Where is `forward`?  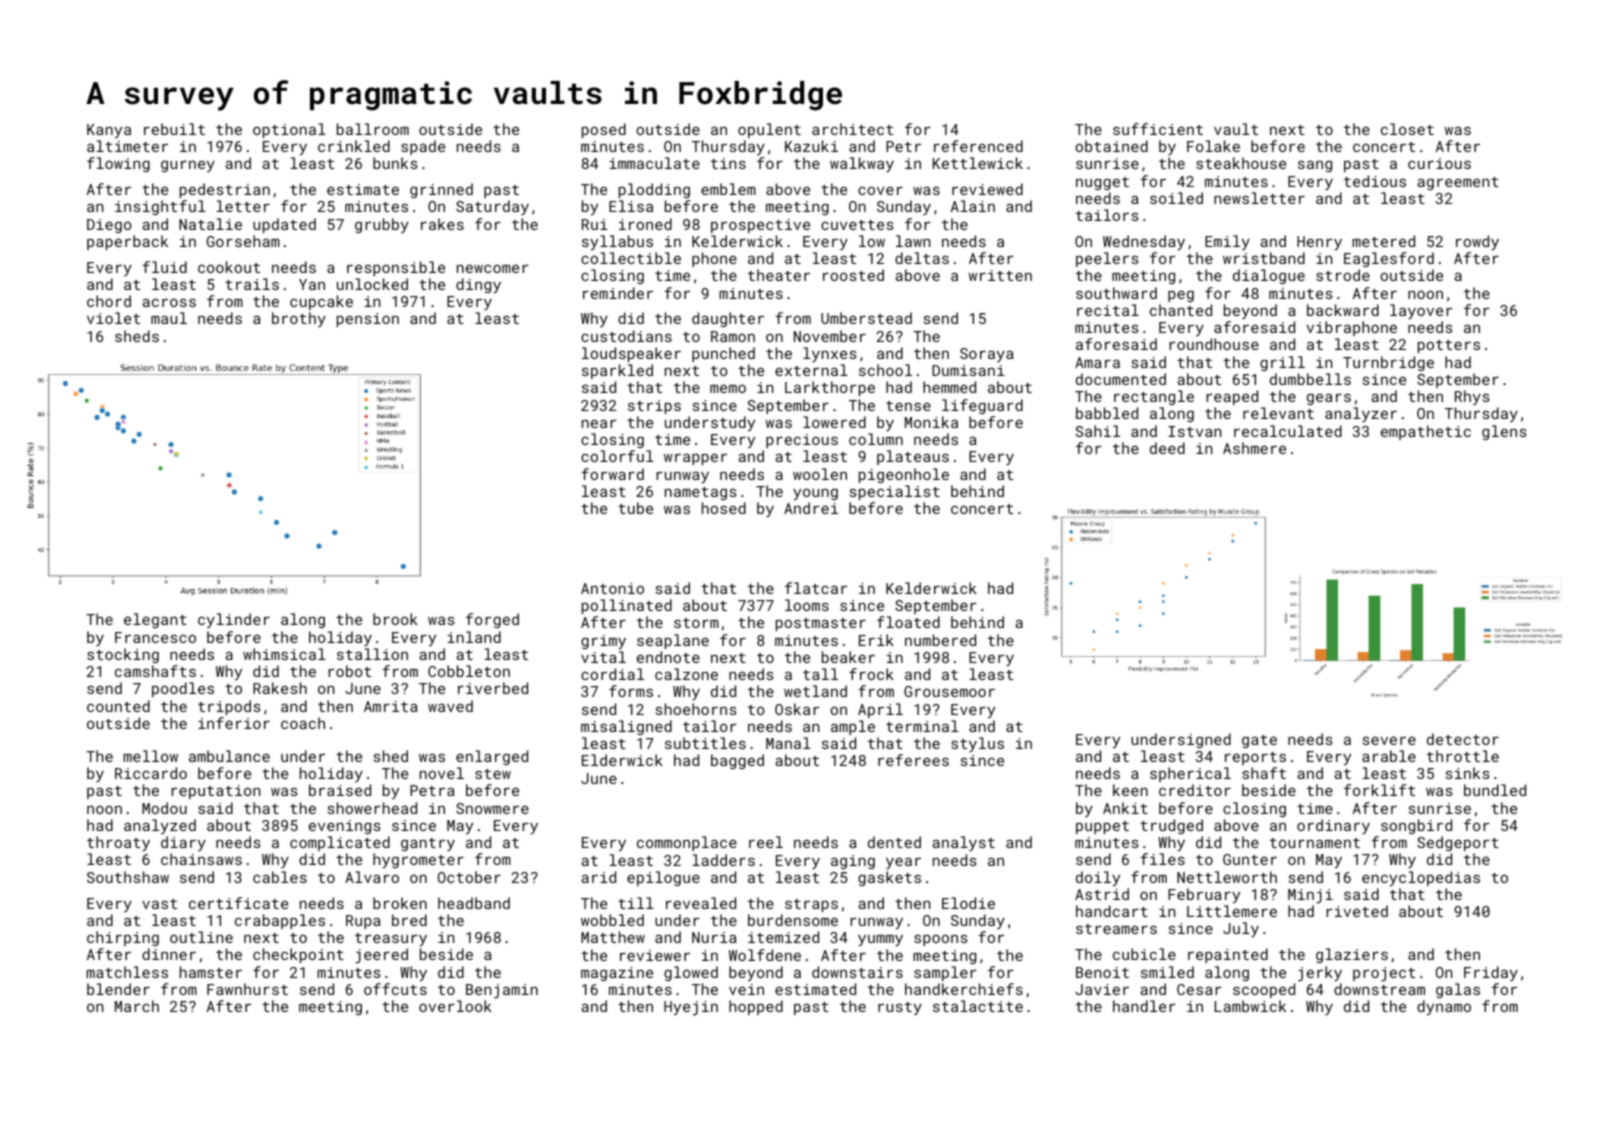
forward is located at coordinates (612, 474).
